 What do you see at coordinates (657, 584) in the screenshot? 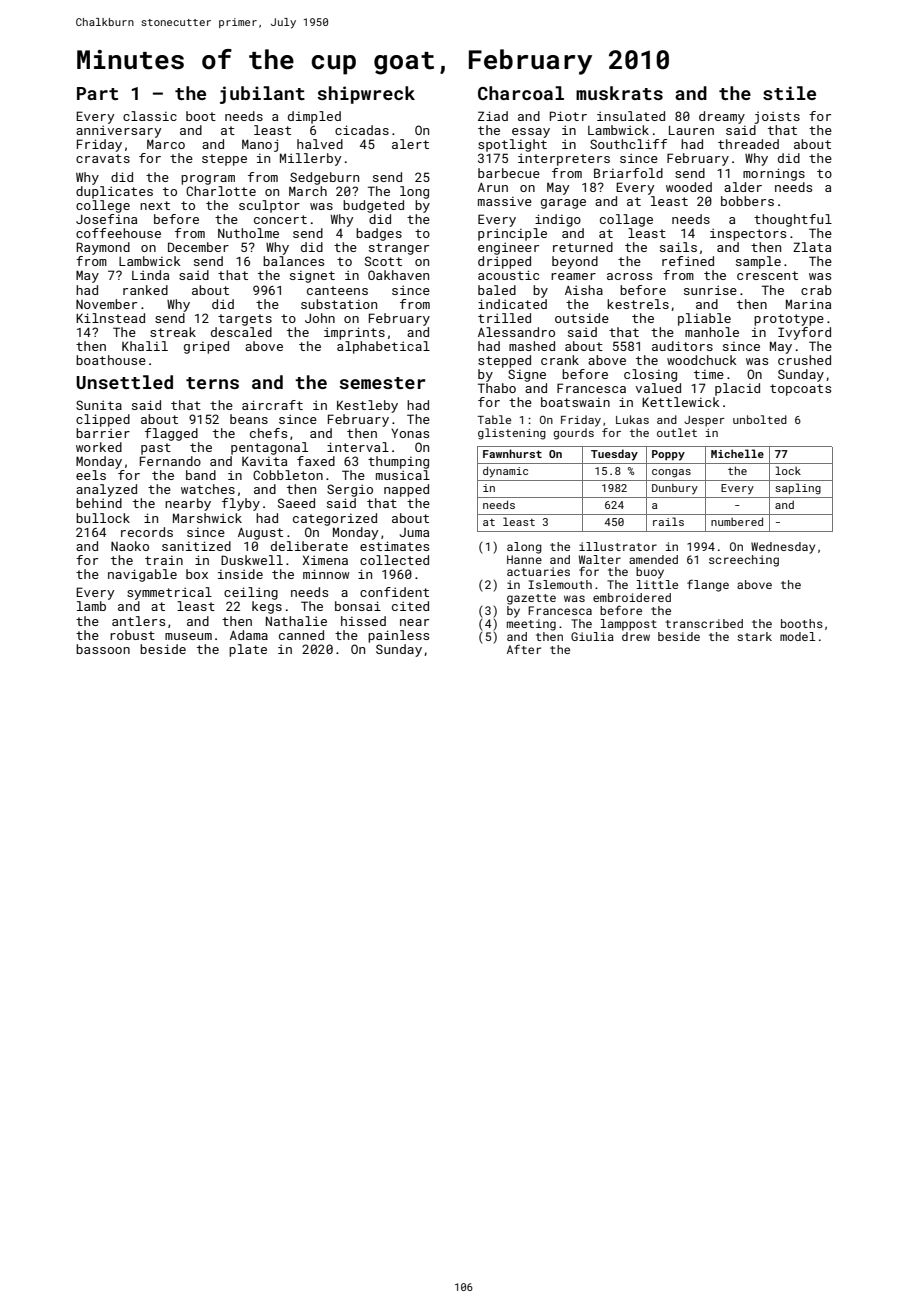
I see `little` at bounding box center [657, 584].
